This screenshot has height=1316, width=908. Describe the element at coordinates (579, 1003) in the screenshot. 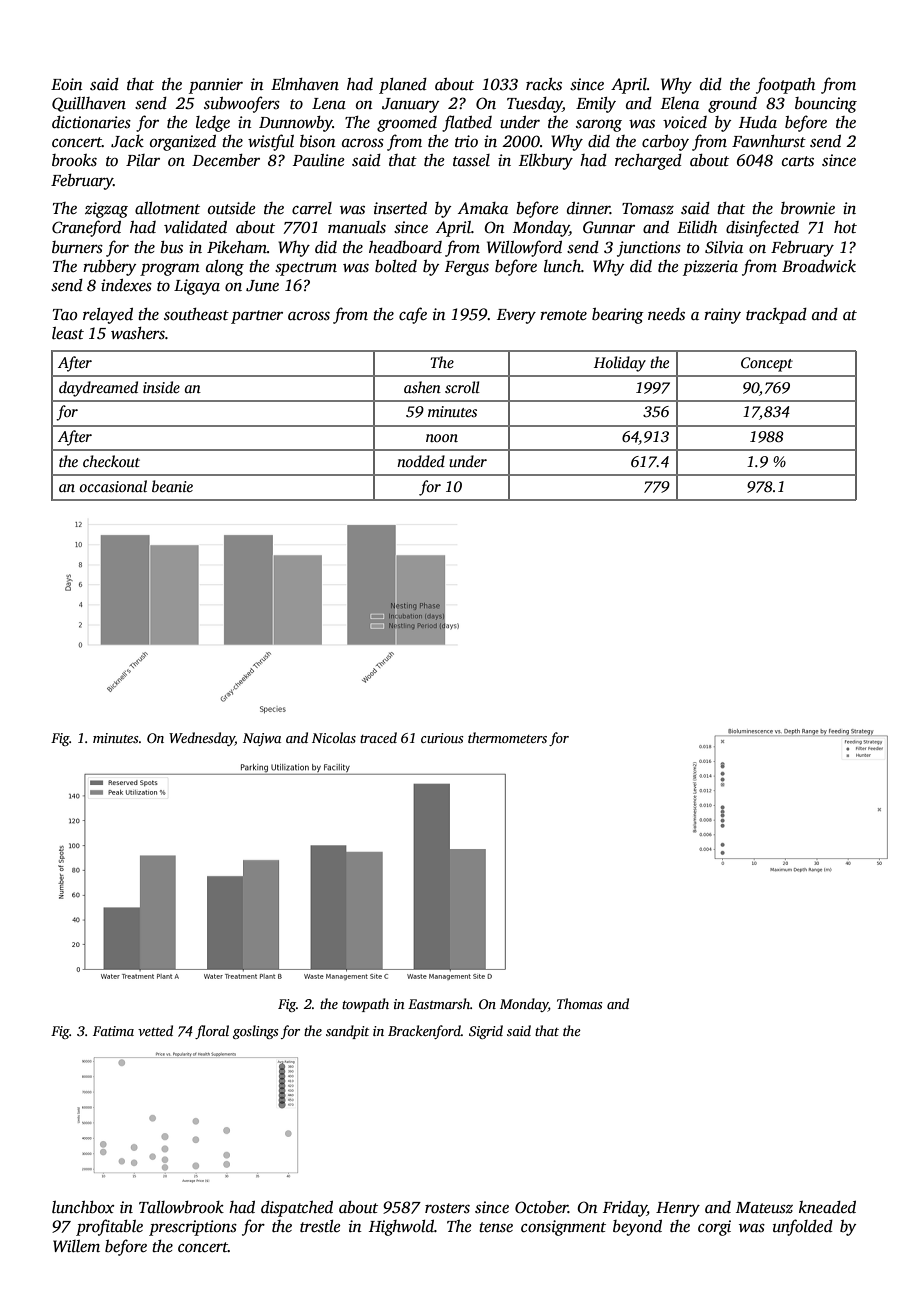

I see `Thomas` at that location.
